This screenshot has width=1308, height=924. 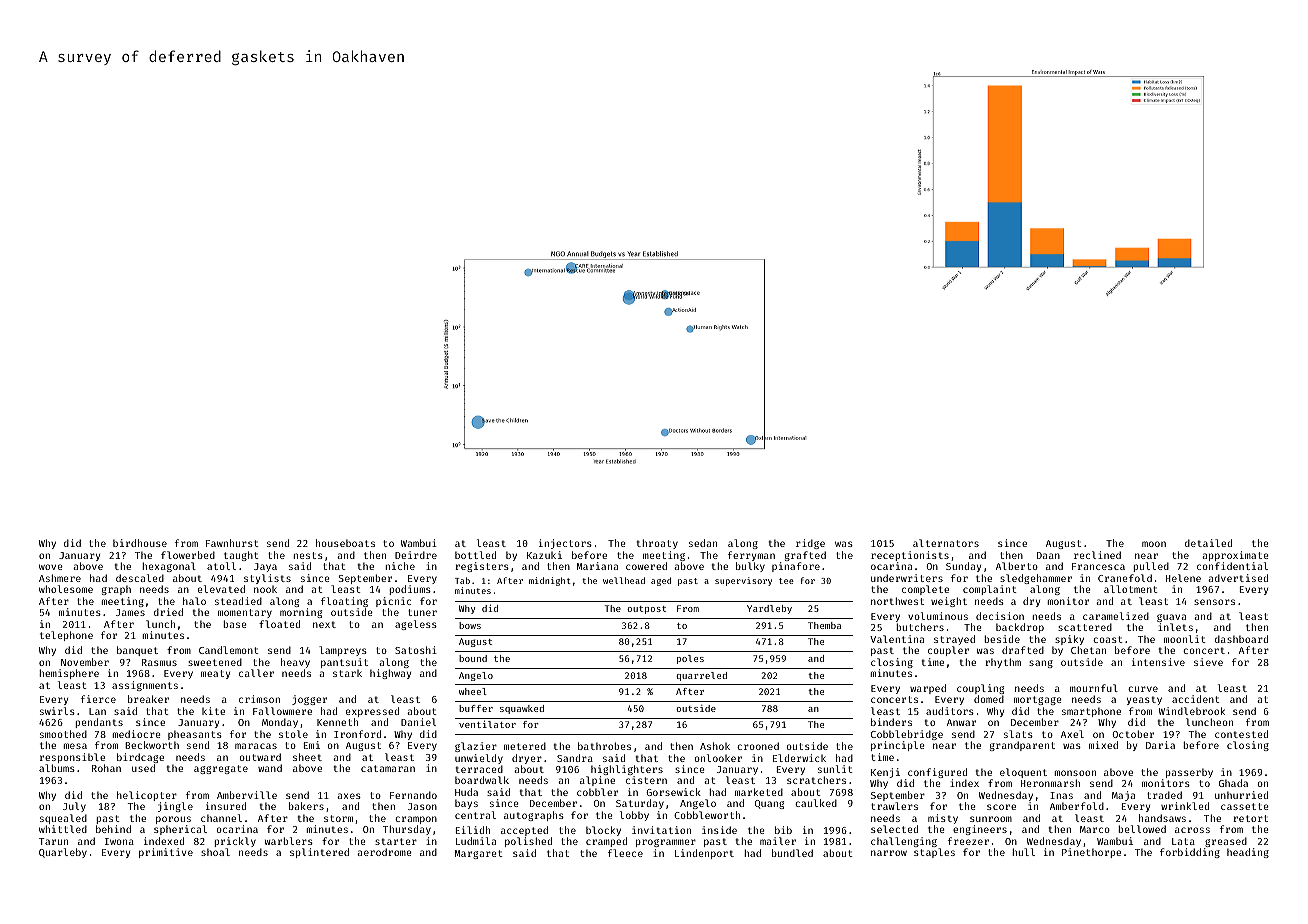 I want to click on approximate, so click(x=1235, y=556).
